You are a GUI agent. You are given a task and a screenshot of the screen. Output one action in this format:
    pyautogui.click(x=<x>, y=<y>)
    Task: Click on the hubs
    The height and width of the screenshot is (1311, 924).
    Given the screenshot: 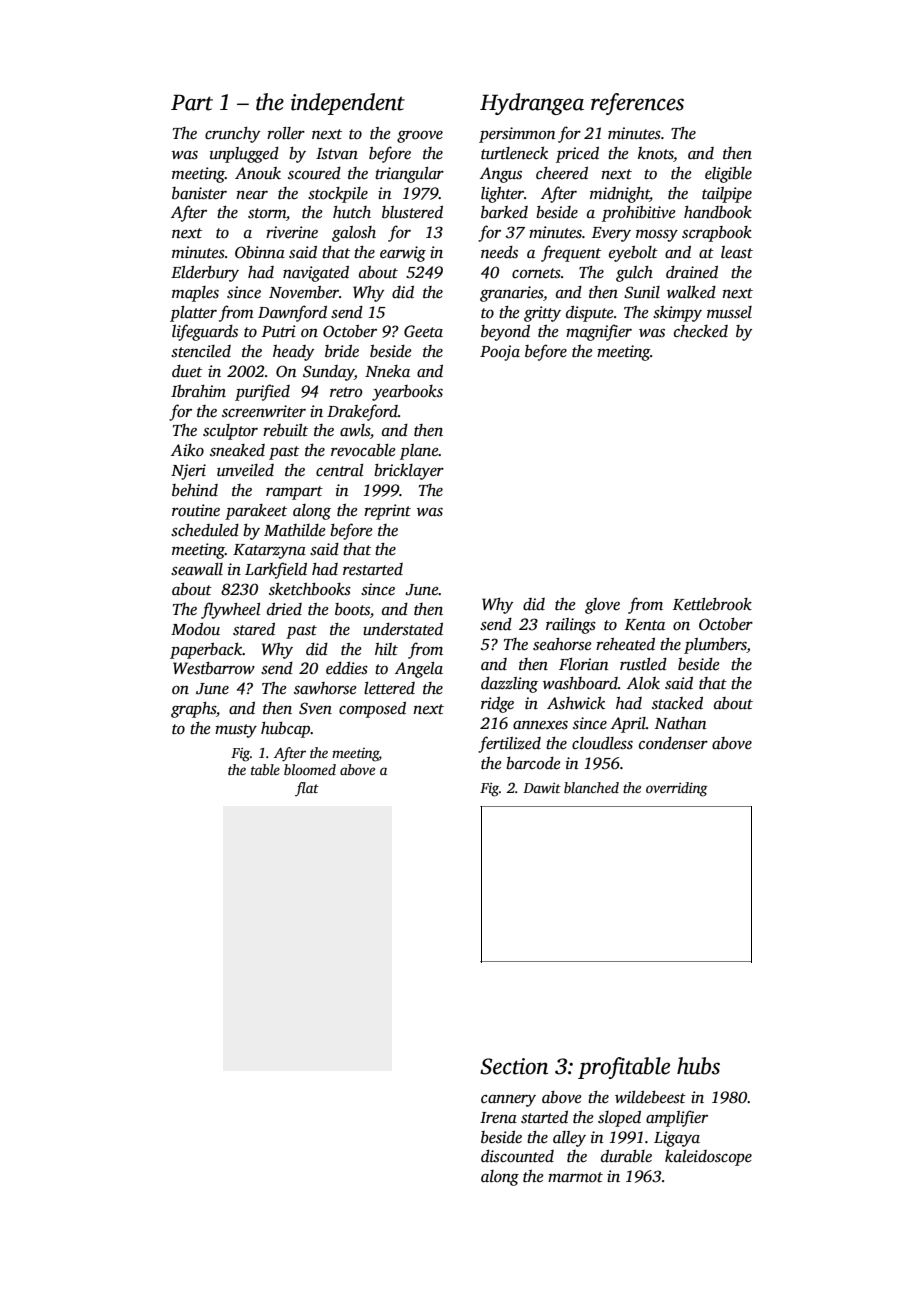 What is the action you would take?
    pyautogui.click(x=698, y=1066)
